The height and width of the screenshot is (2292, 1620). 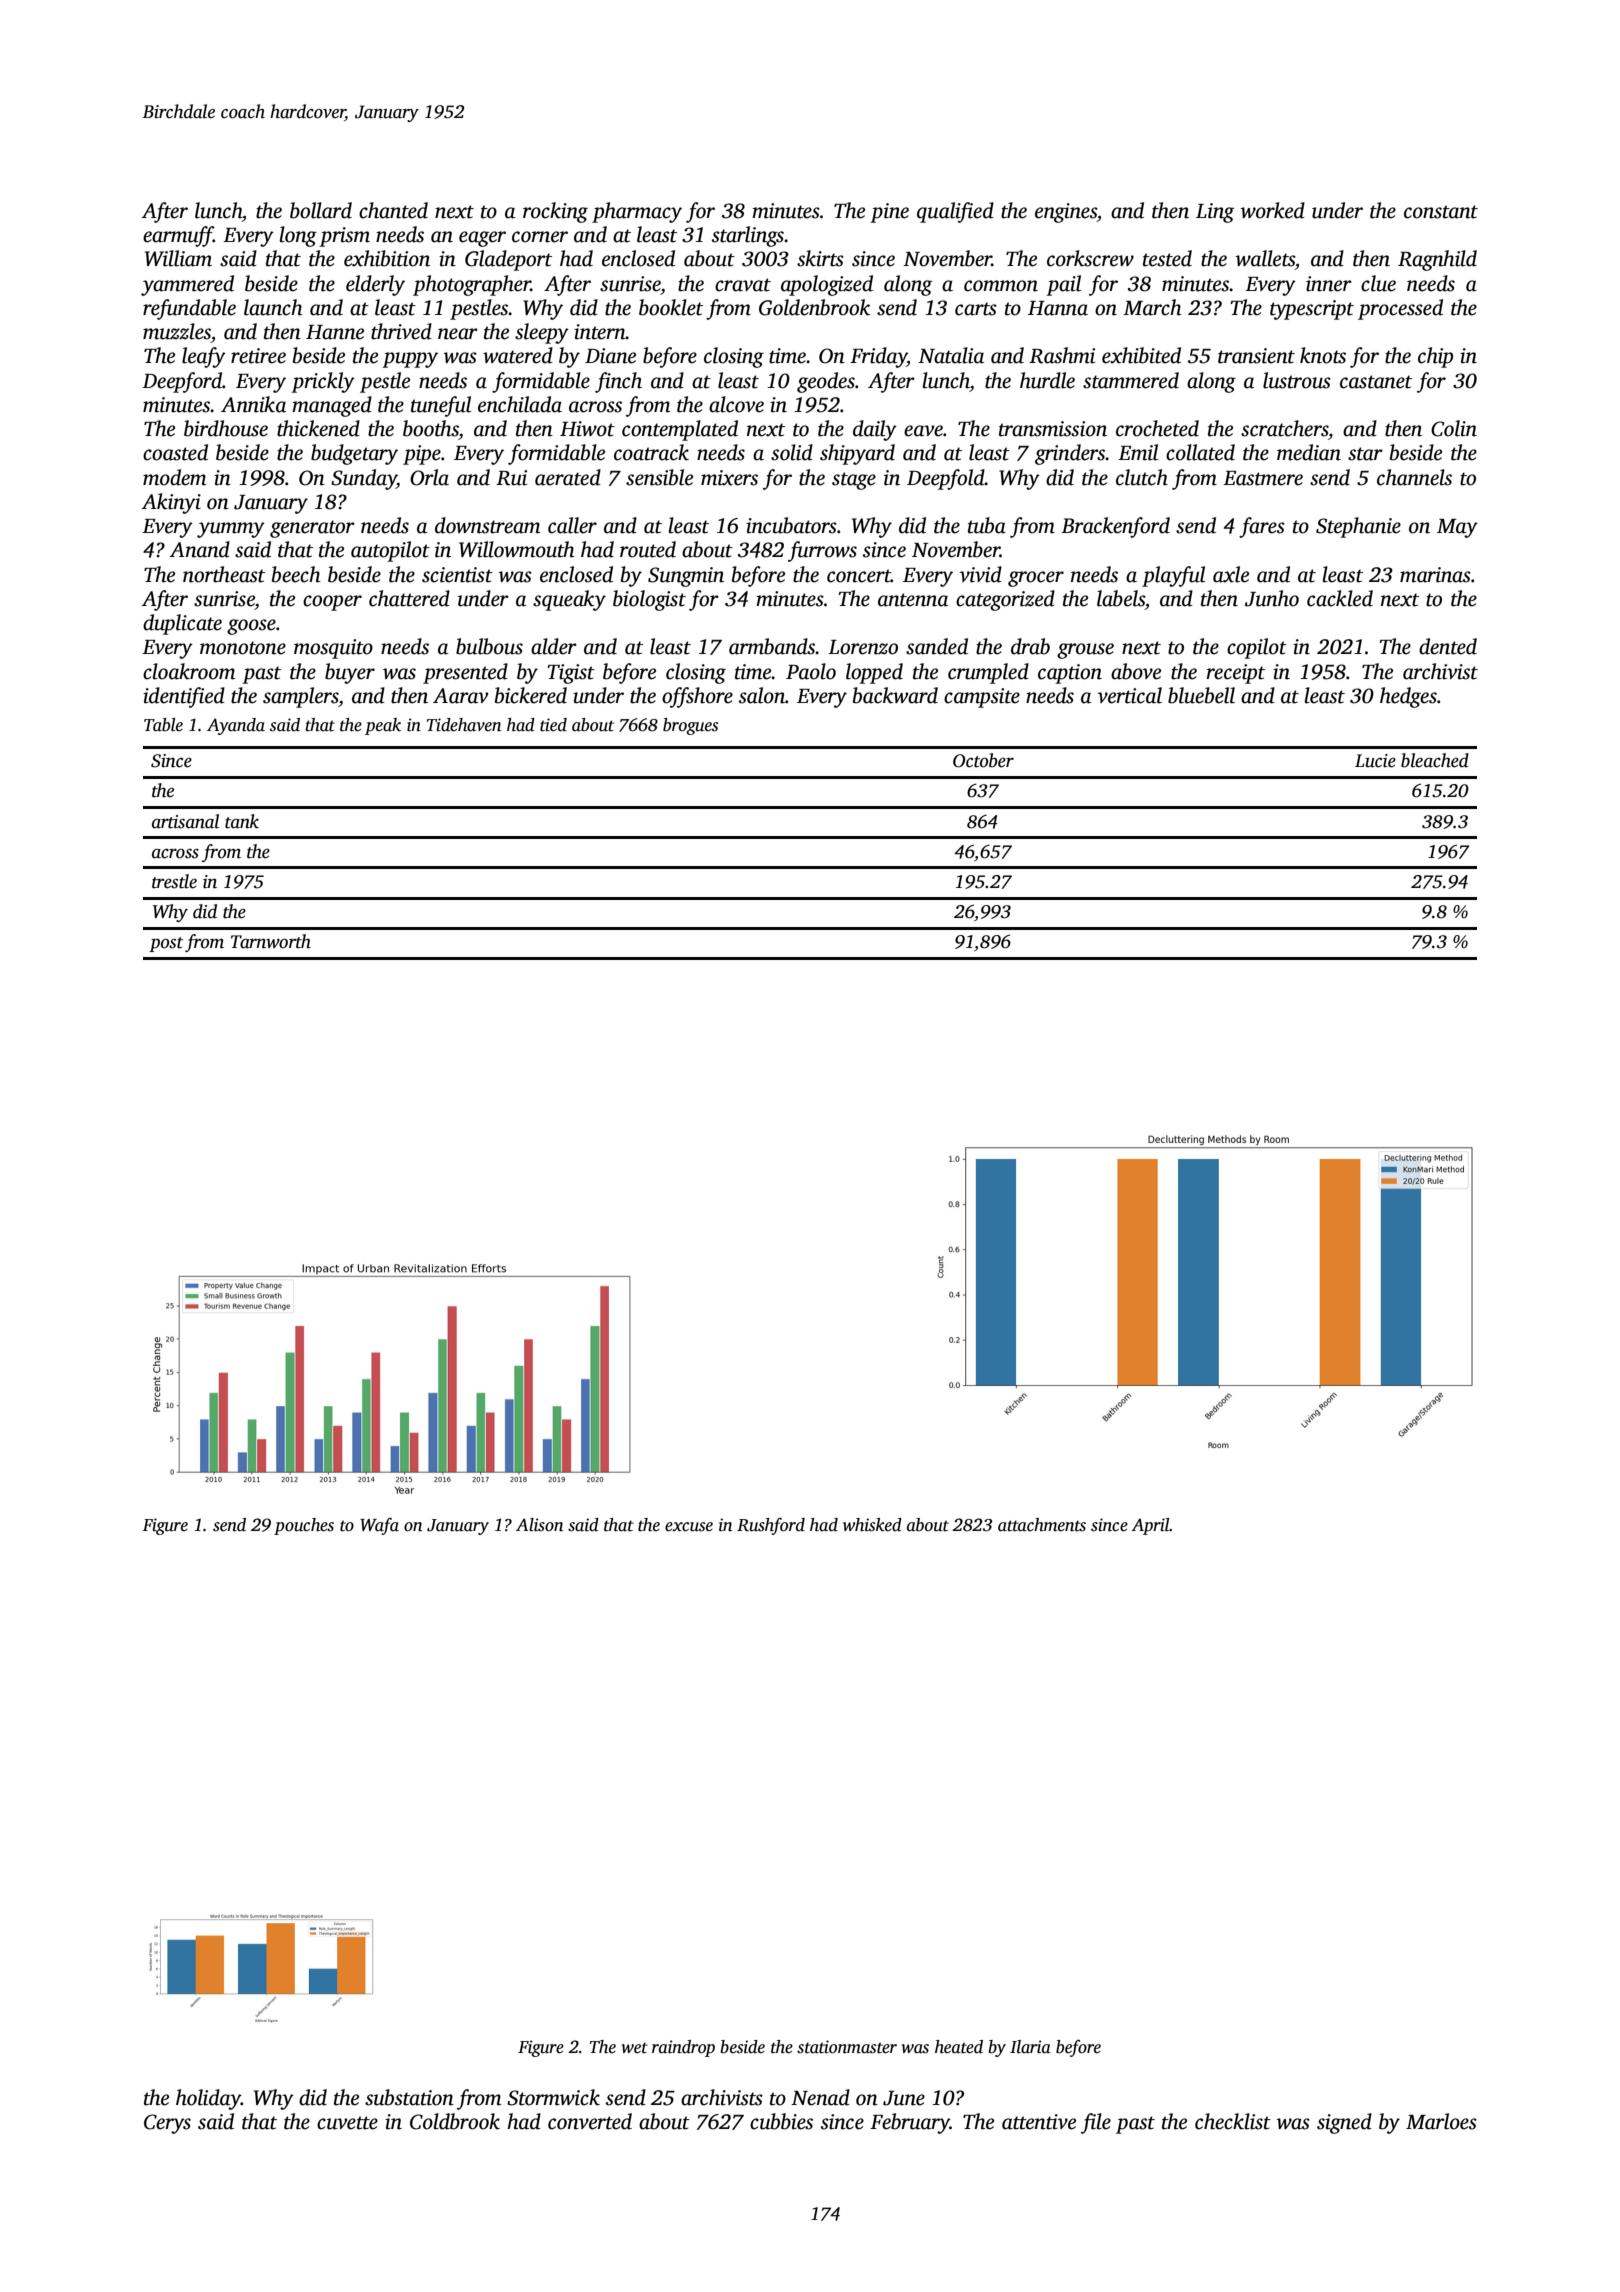 What do you see at coordinates (743, 285) in the screenshot?
I see `cravat` at bounding box center [743, 285].
